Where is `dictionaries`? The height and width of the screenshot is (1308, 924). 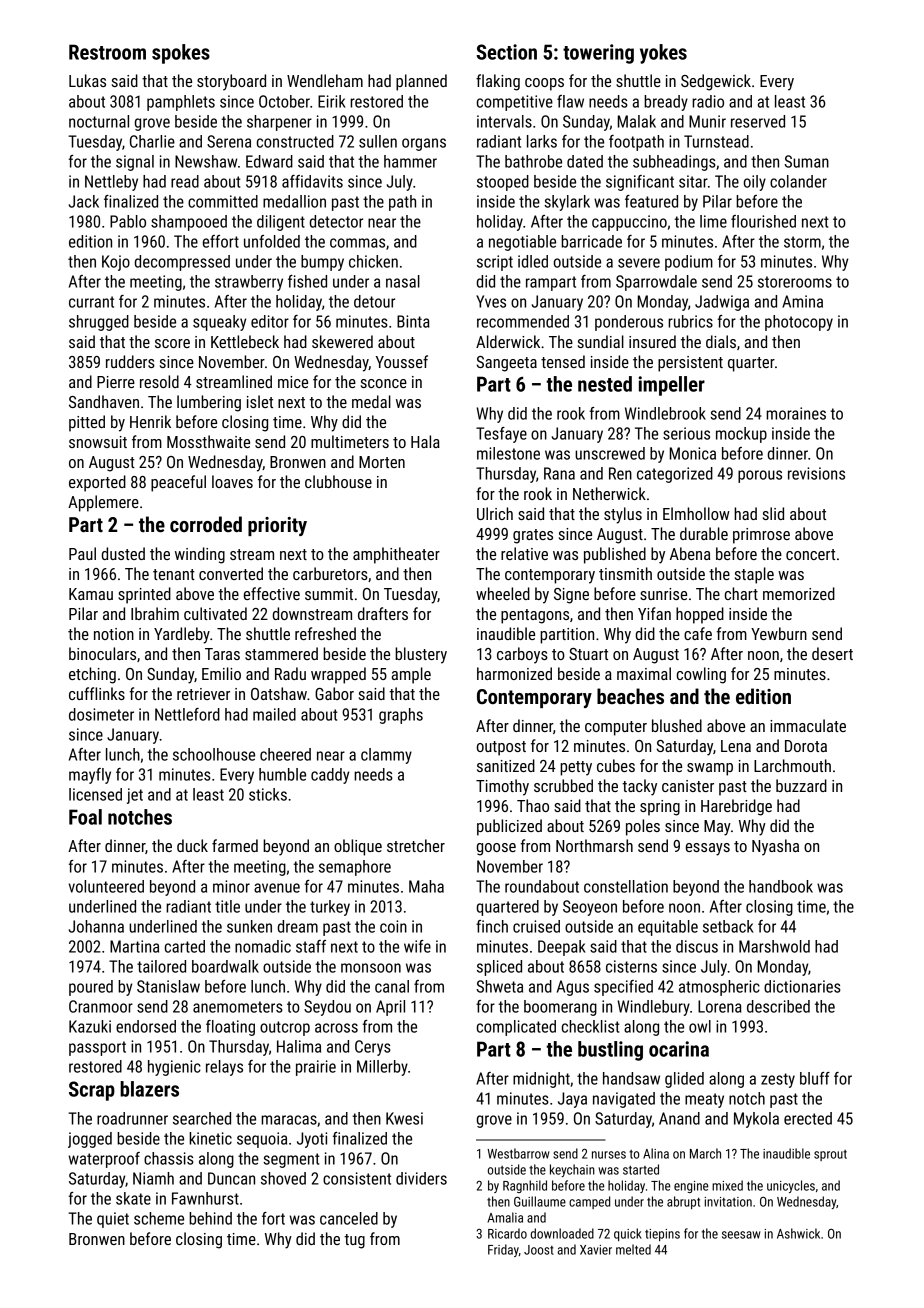 dictionaries is located at coordinates (802, 986).
